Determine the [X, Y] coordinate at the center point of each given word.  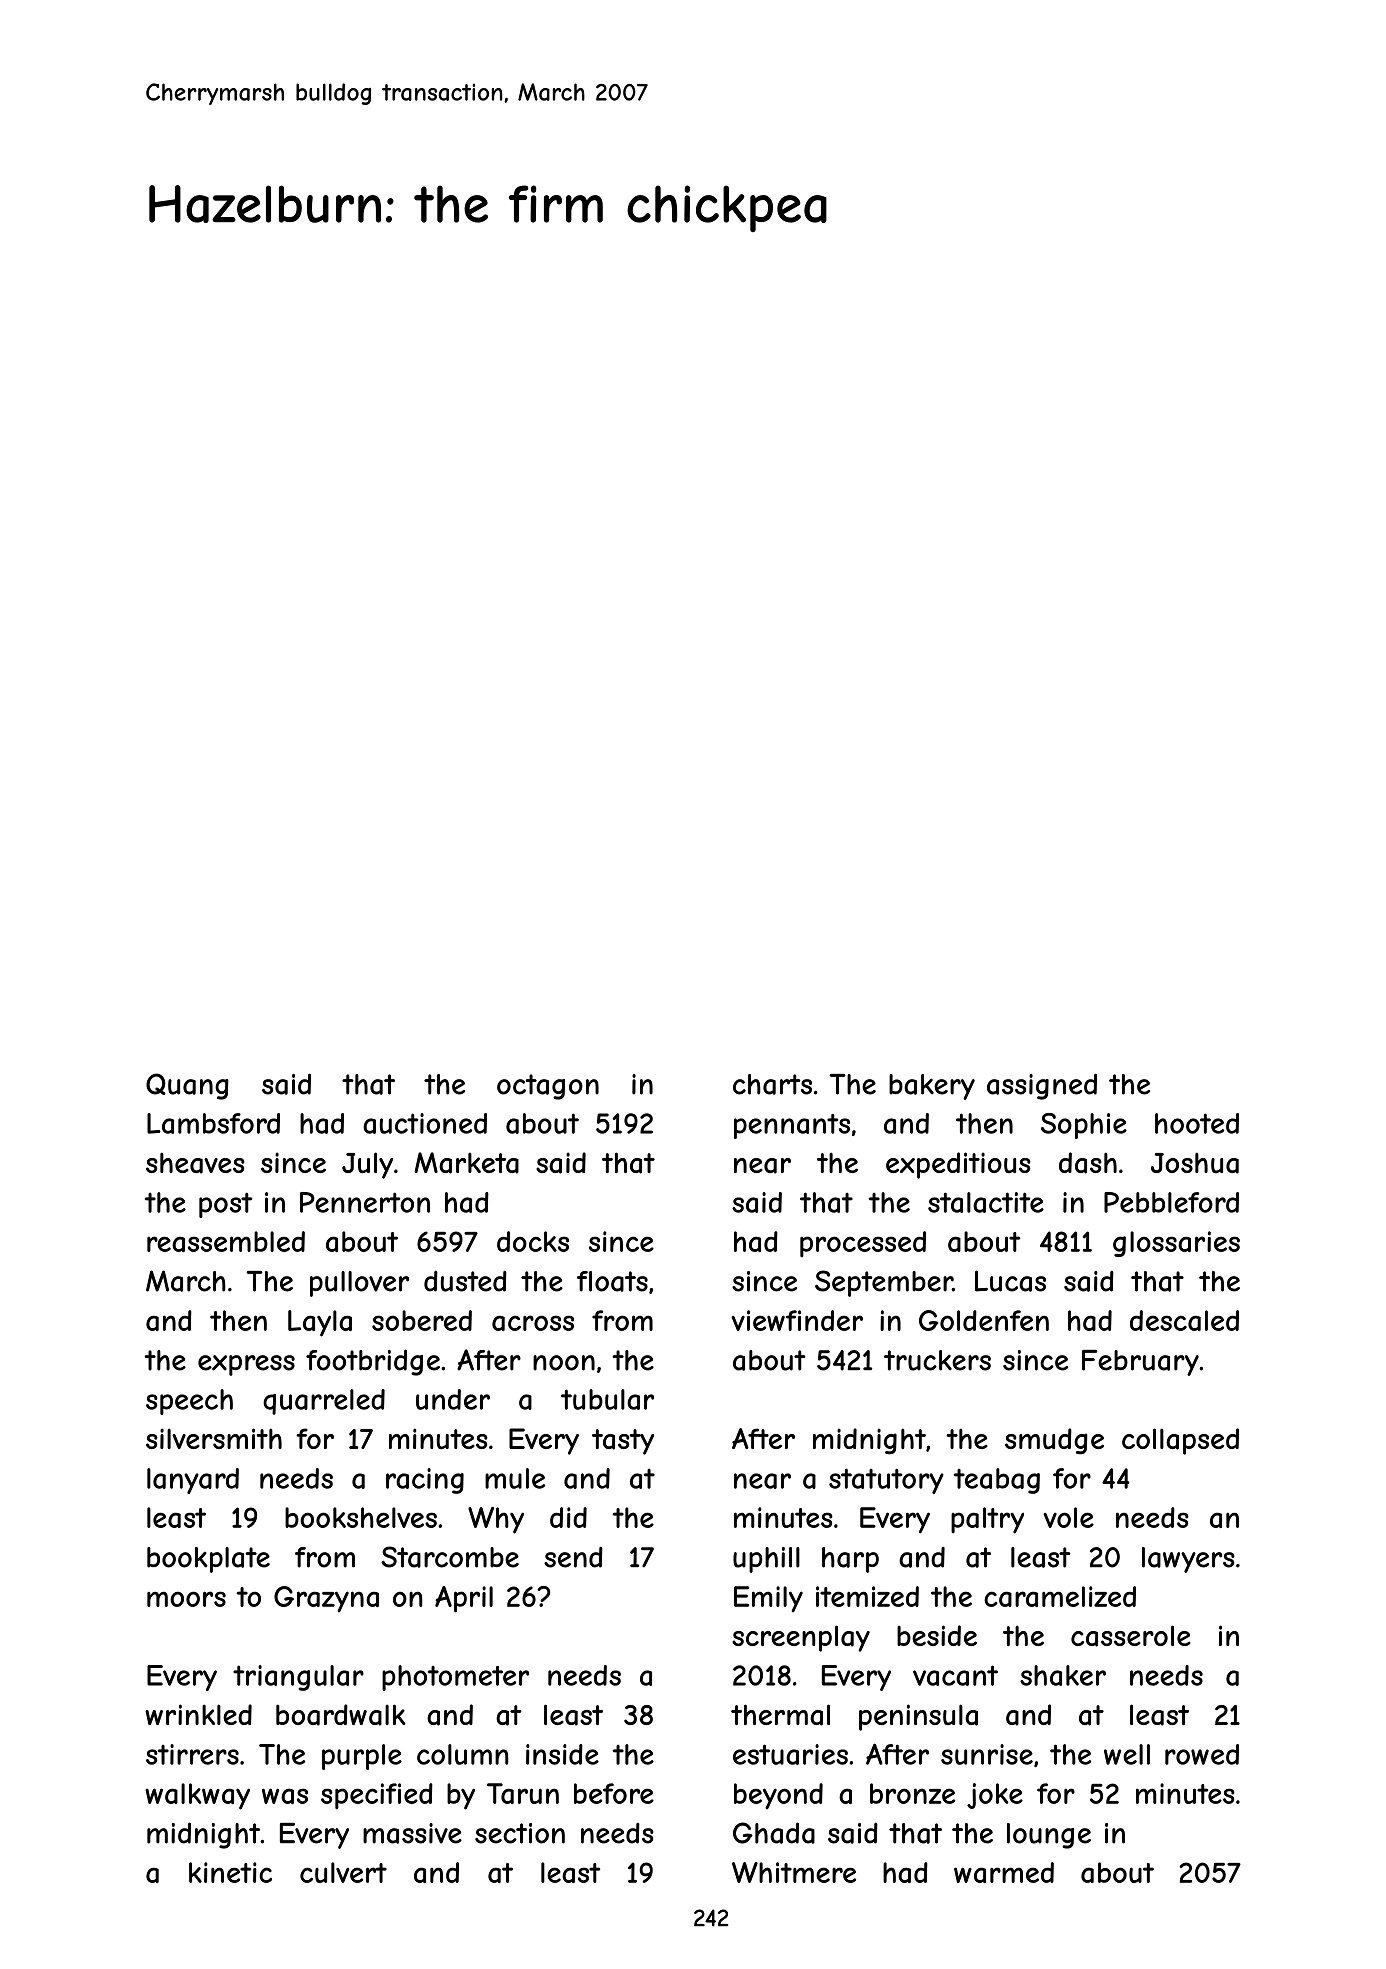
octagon [548, 1087]
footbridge [373, 1362]
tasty [623, 1442]
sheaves [195, 1163]
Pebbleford [1171, 1202]
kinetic [230, 1872]
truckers [937, 1360]
